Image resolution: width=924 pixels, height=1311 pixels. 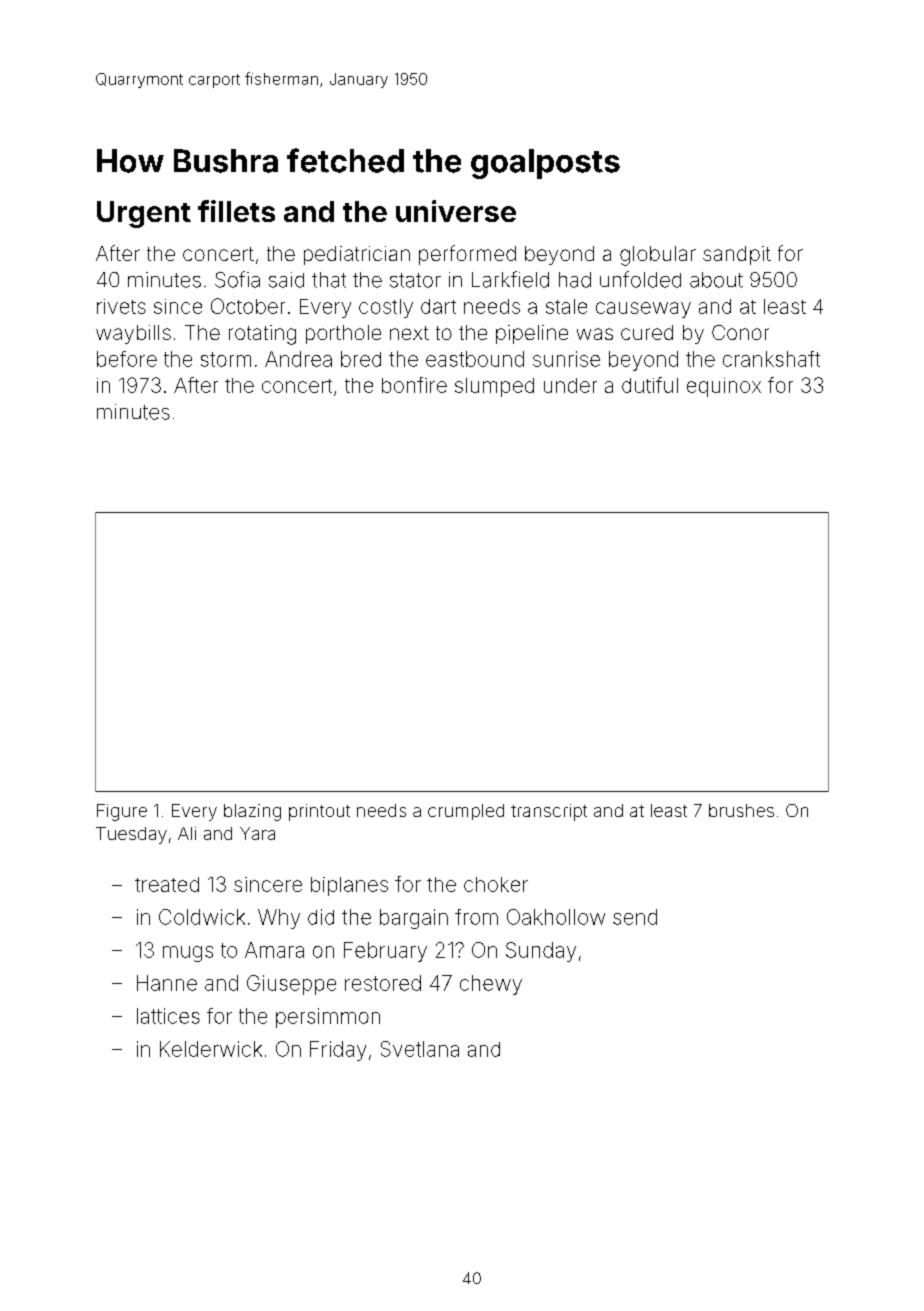 I want to click on universe, so click(x=456, y=211).
